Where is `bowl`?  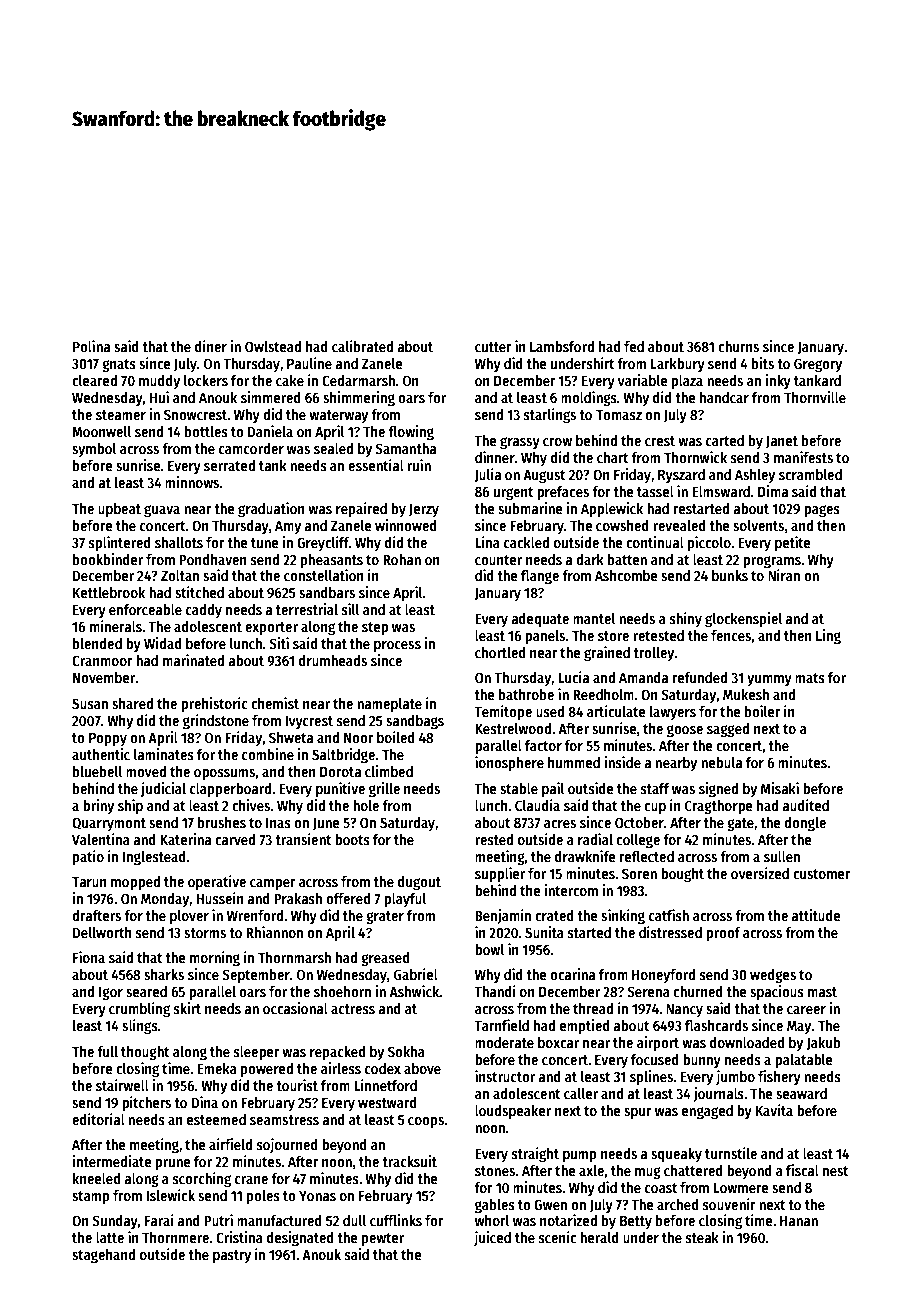 bowl is located at coordinates (489, 949).
